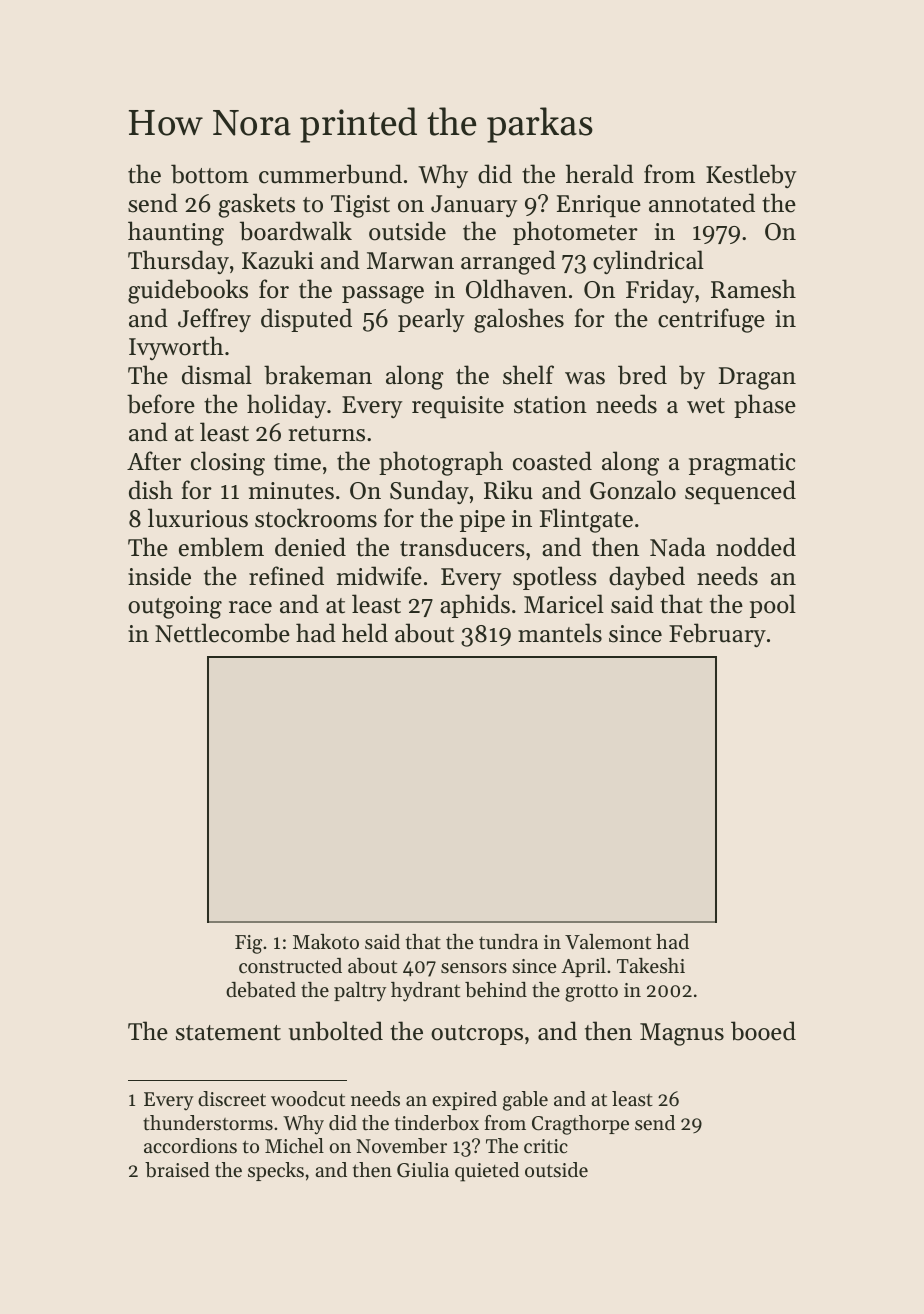  I want to click on centrifuge, so click(711, 320).
